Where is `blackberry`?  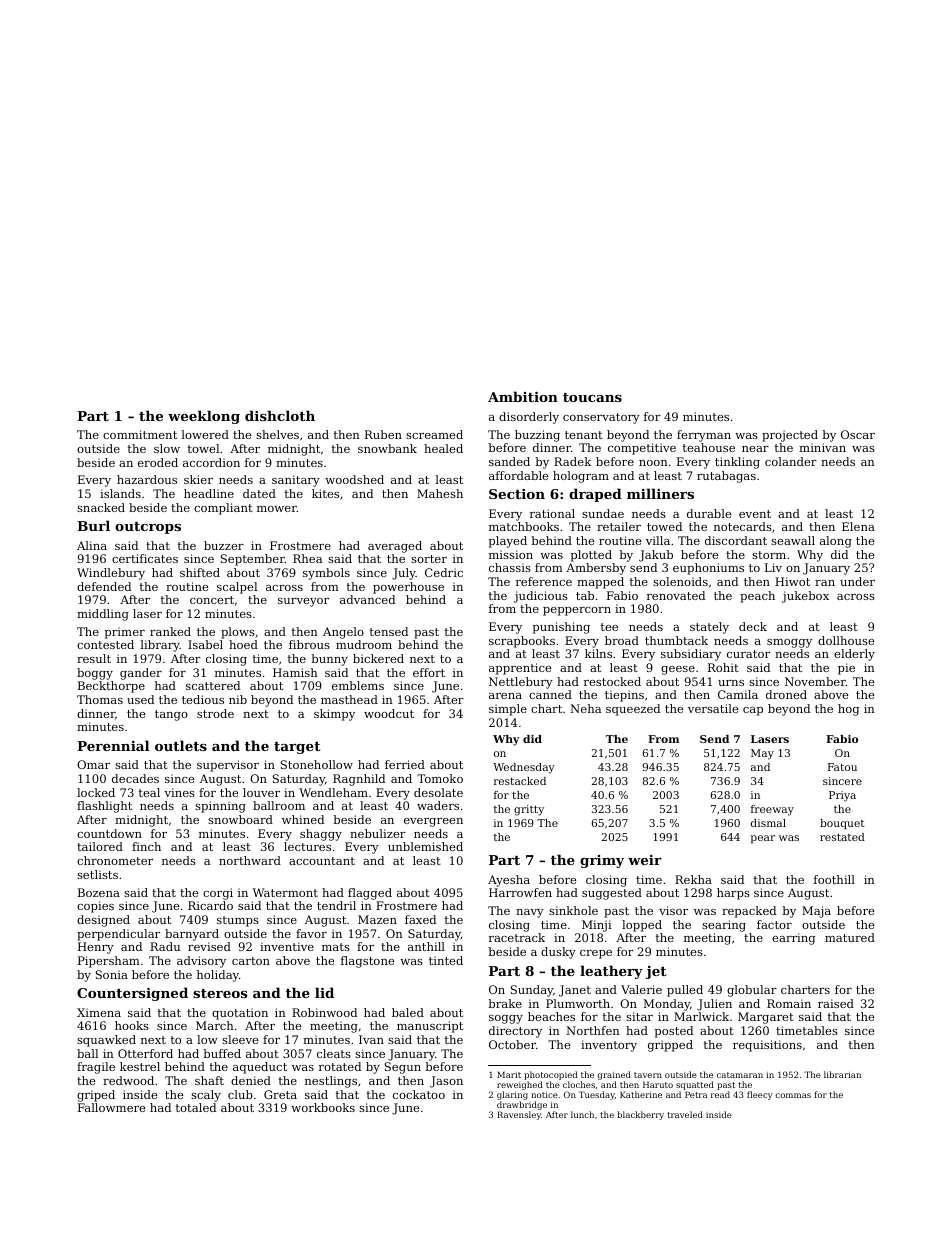
blackberry is located at coordinates (640, 1115).
